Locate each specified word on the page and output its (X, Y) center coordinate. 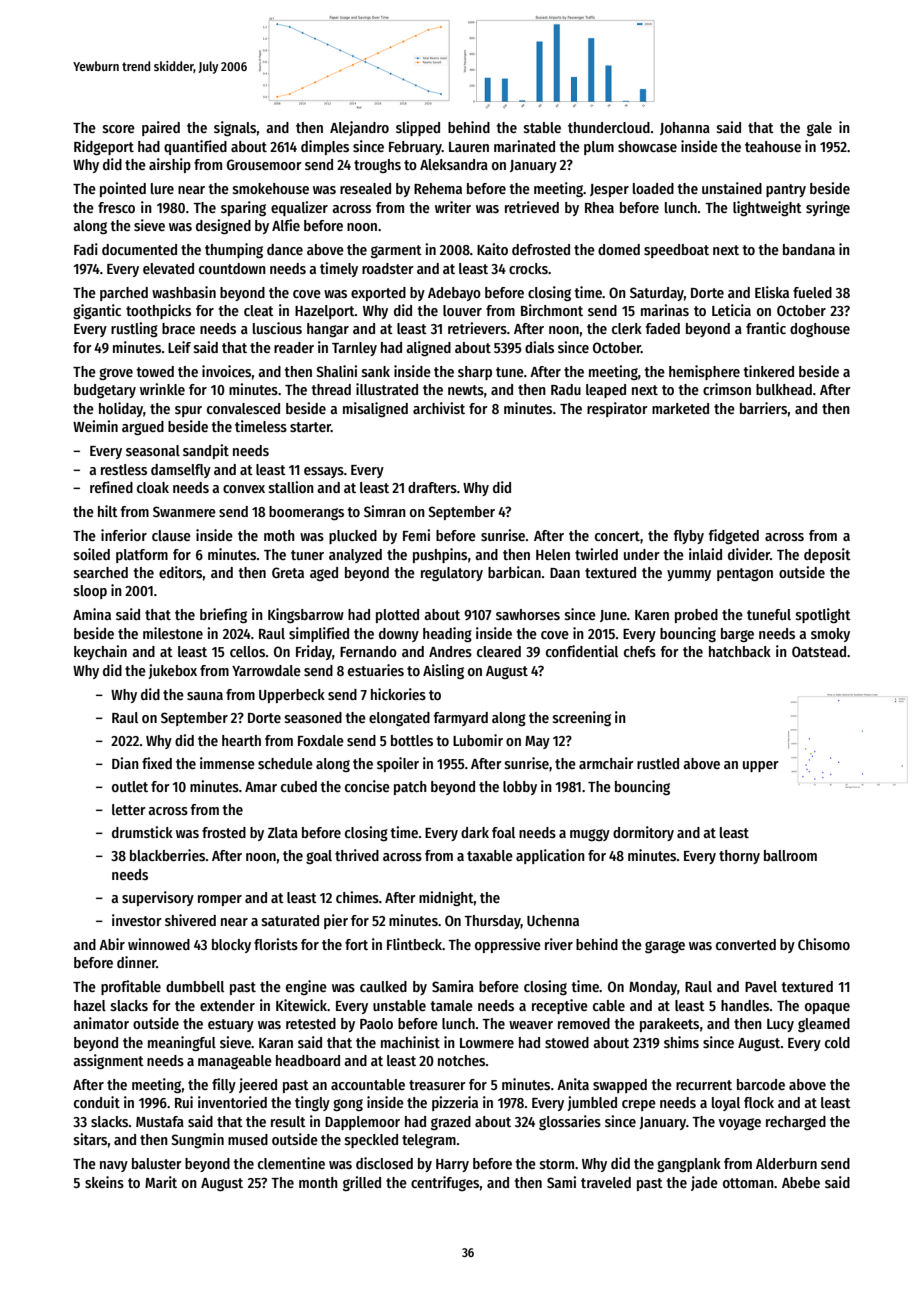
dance (285, 249)
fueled (812, 292)
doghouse (820, 330)
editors (180, 572)
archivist (439, 408)
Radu (566, 389)
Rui (184, 1102)
